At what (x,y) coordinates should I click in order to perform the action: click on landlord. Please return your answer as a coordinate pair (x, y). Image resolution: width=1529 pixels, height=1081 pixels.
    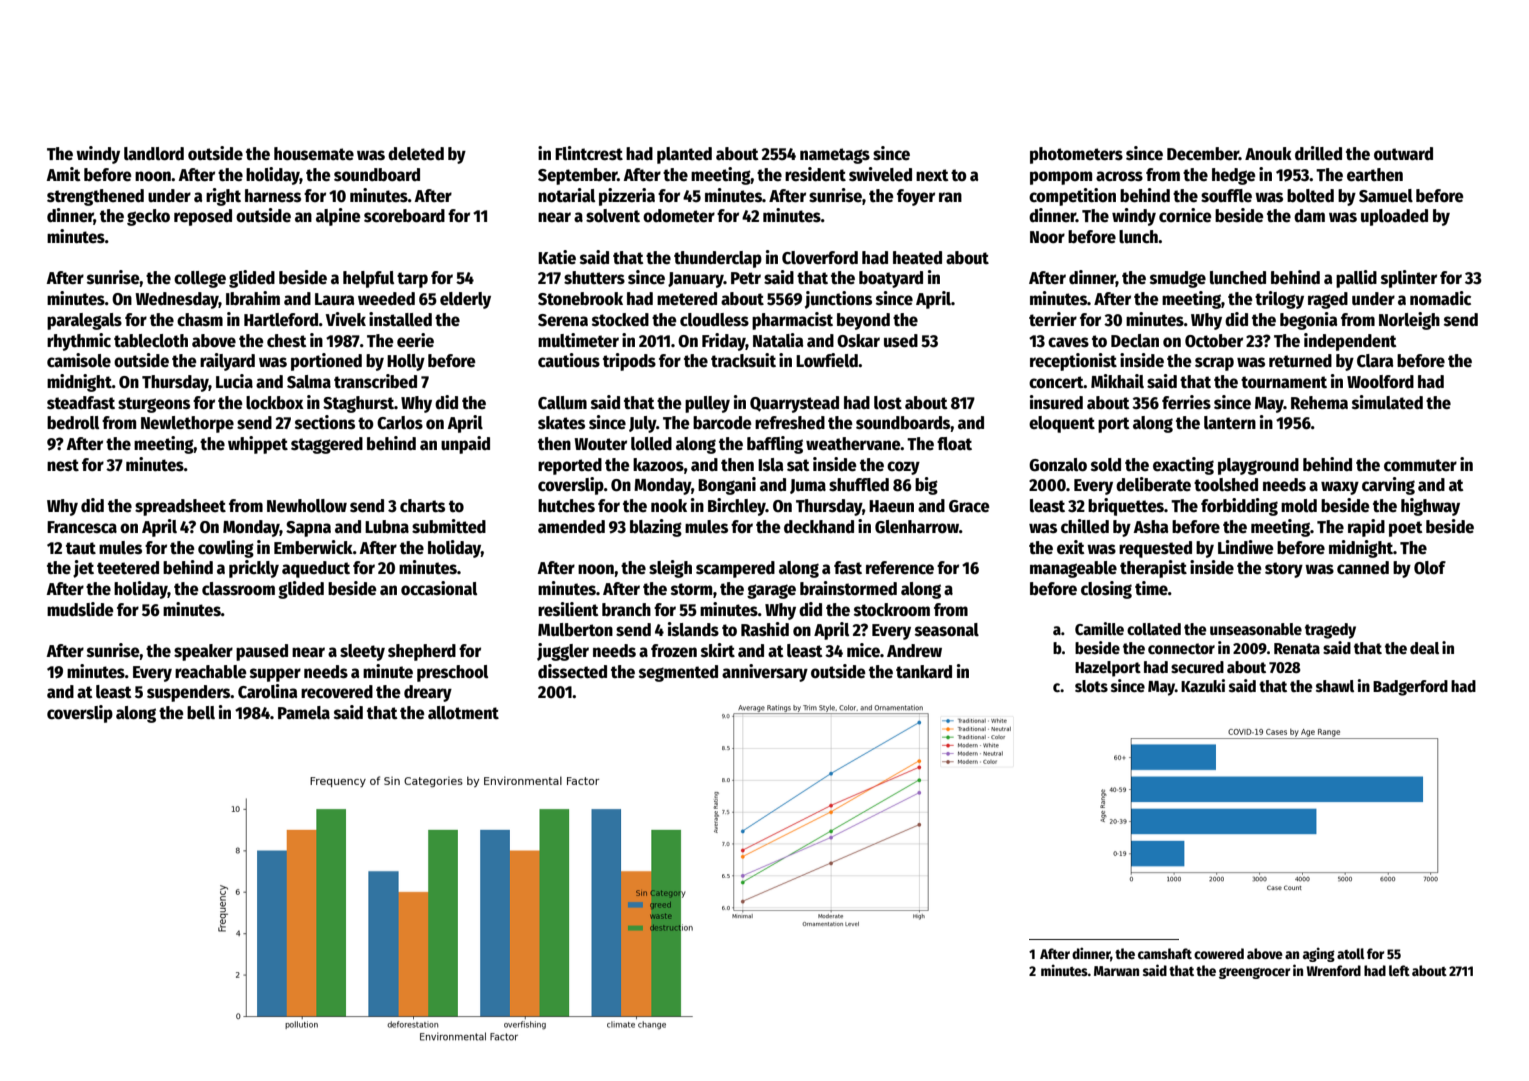
    Looking at the image, I should click on (154, 154).
